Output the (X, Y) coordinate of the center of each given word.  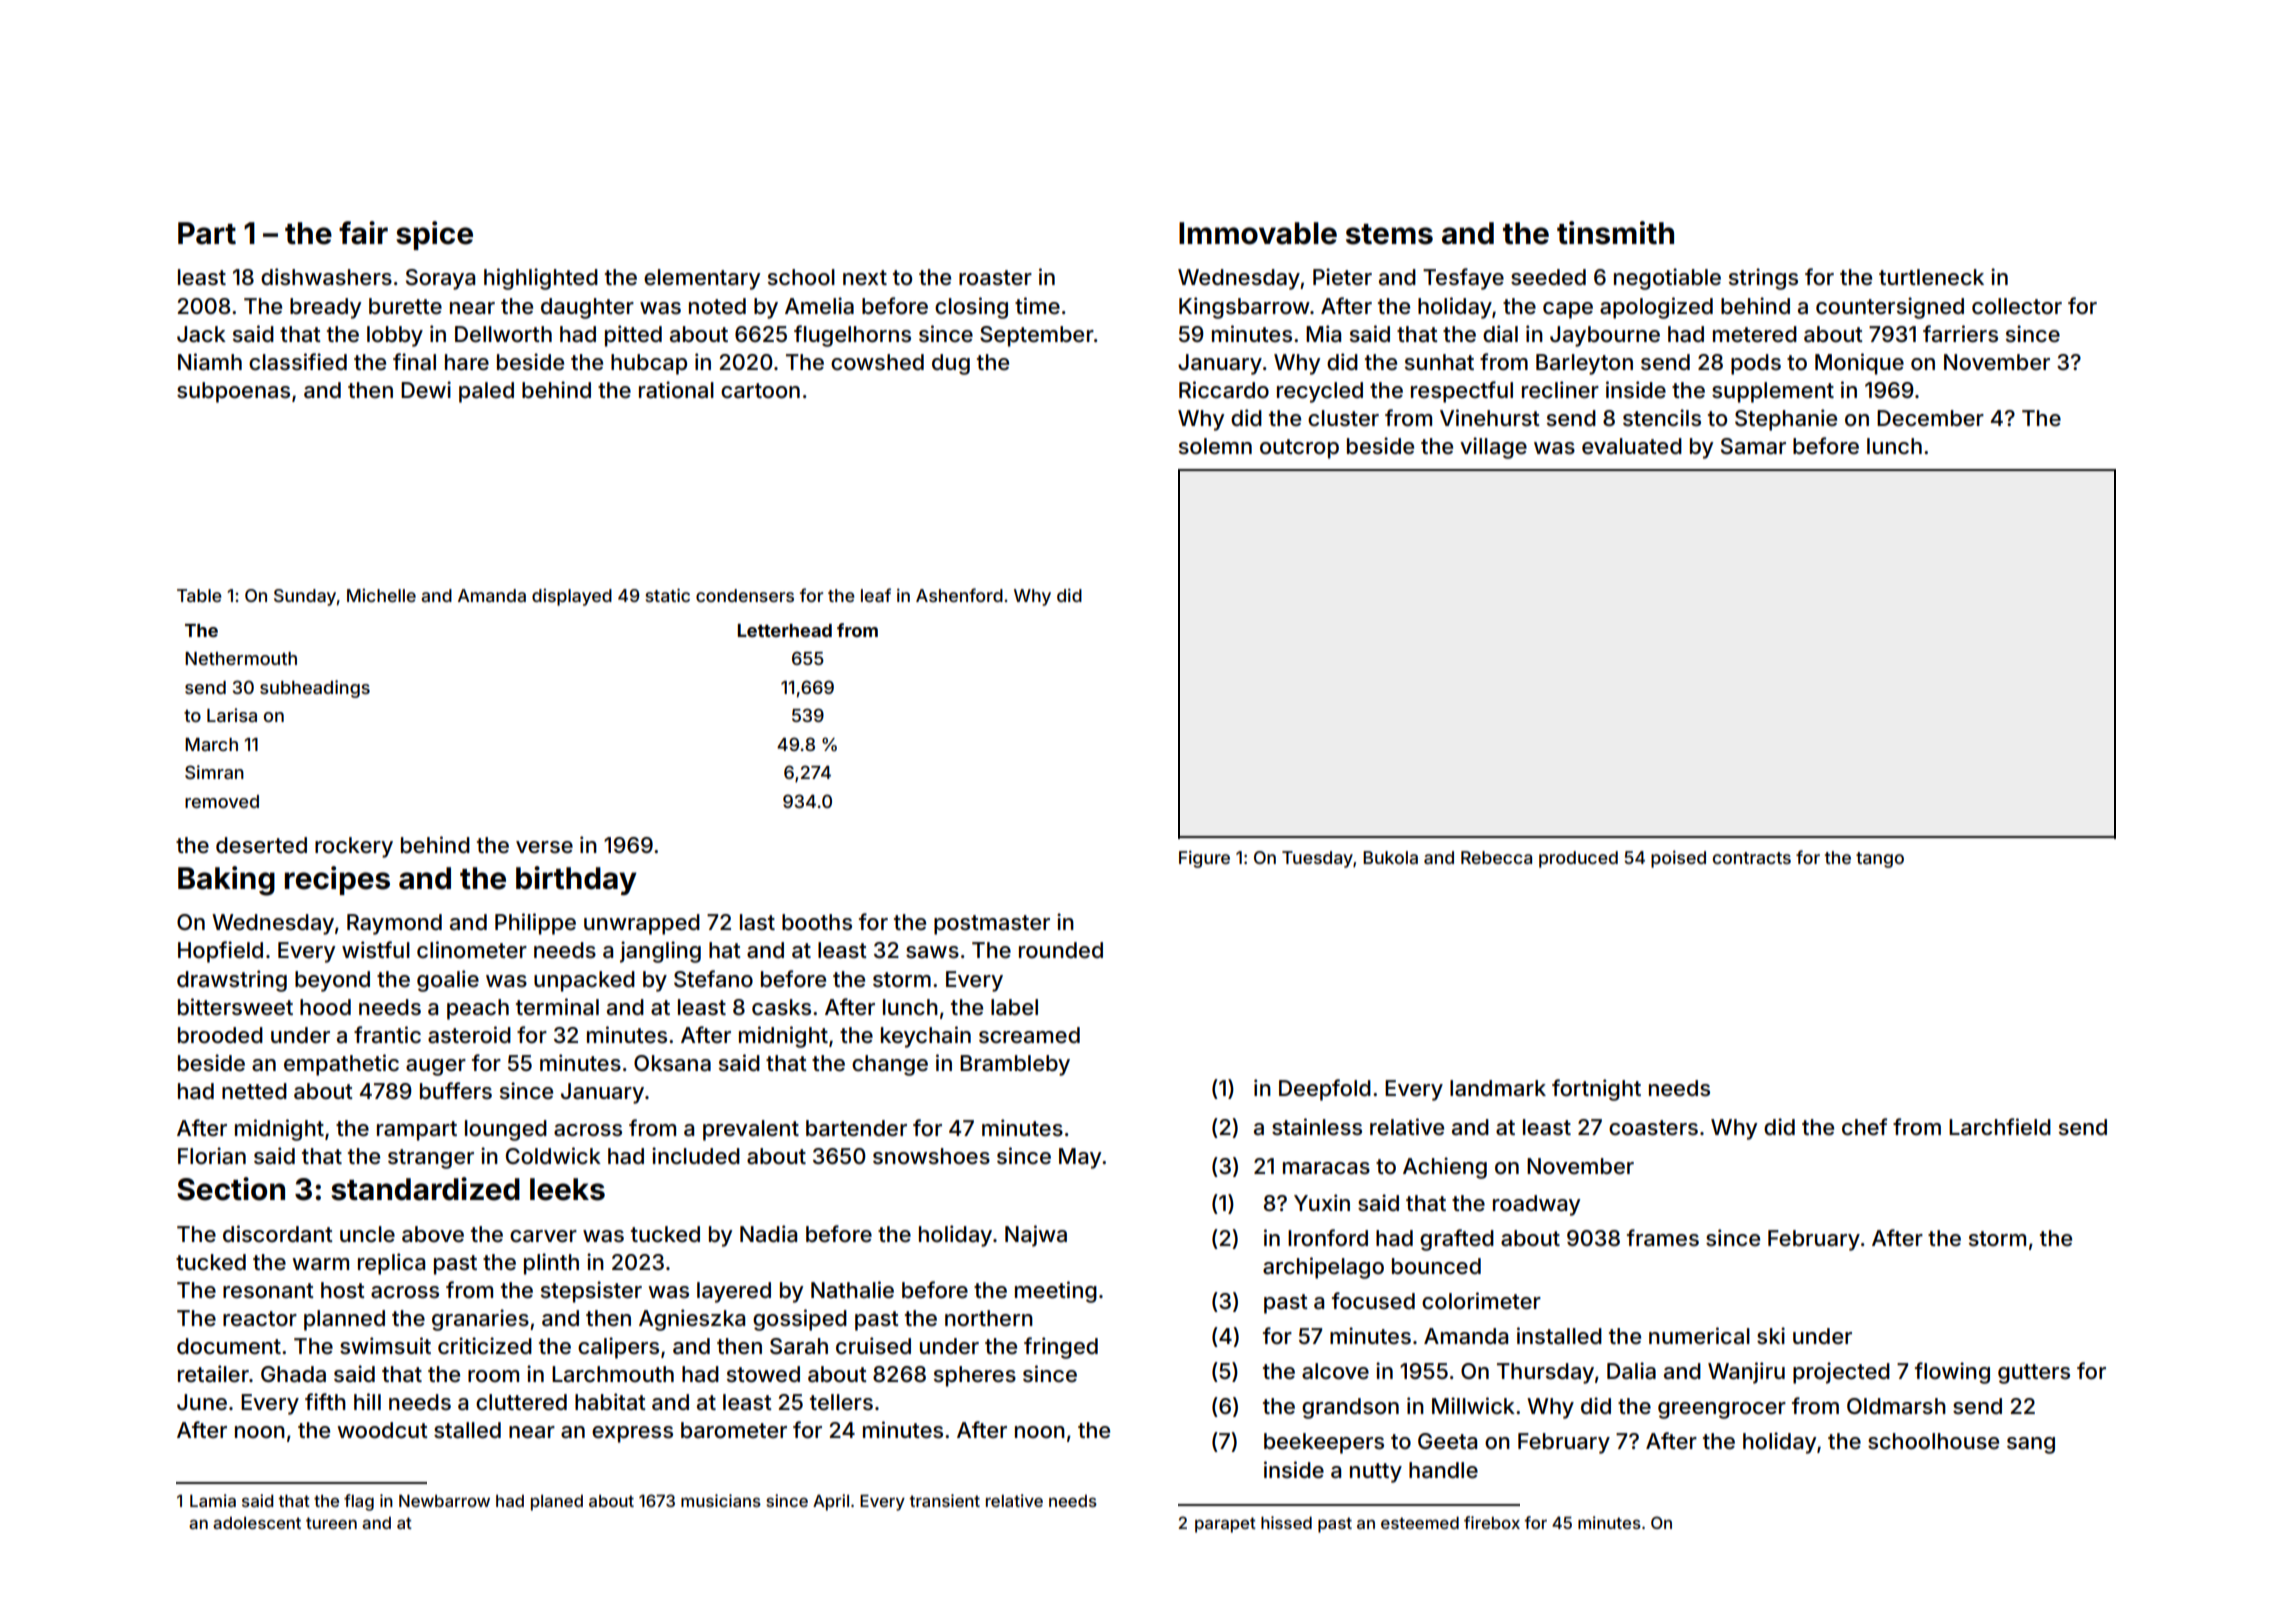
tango (1880, 860)
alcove (1335, 1371)
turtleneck (1931, 277)
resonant (268, 1291)
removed (222, 801)
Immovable (1258, 233)
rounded (1061, 950)
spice (434, 235)
